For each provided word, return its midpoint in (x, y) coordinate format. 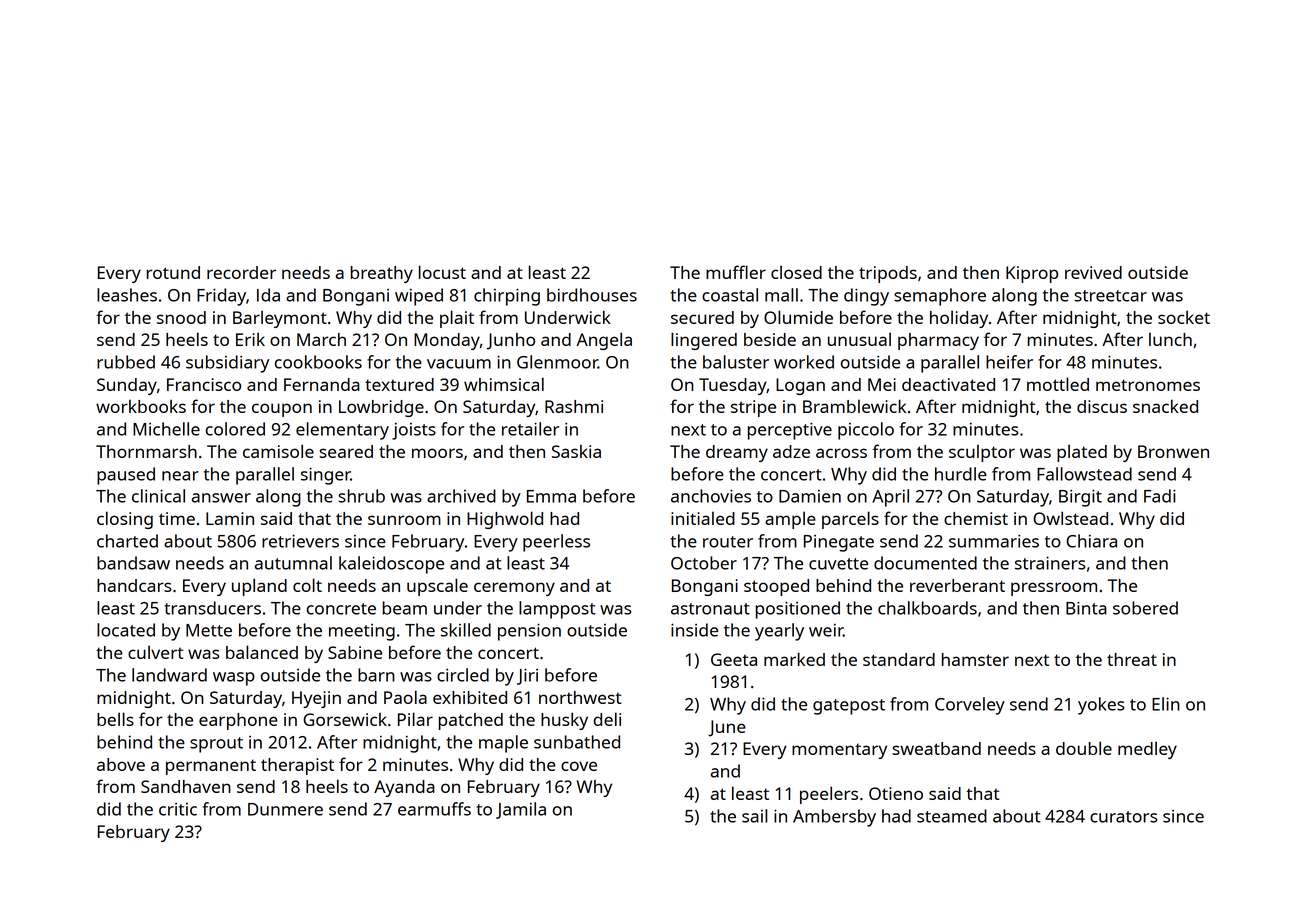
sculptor (982, 453)
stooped (776, 587)
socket (1184, 317)
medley (1147, 750)
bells (115, 719)
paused (126, 476)
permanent (211, 767)
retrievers (300, 541)
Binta (1086, 608)
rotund (173, 272)
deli (607, 719)
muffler (736, 272)
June (727, 728)
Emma (551, 496)
